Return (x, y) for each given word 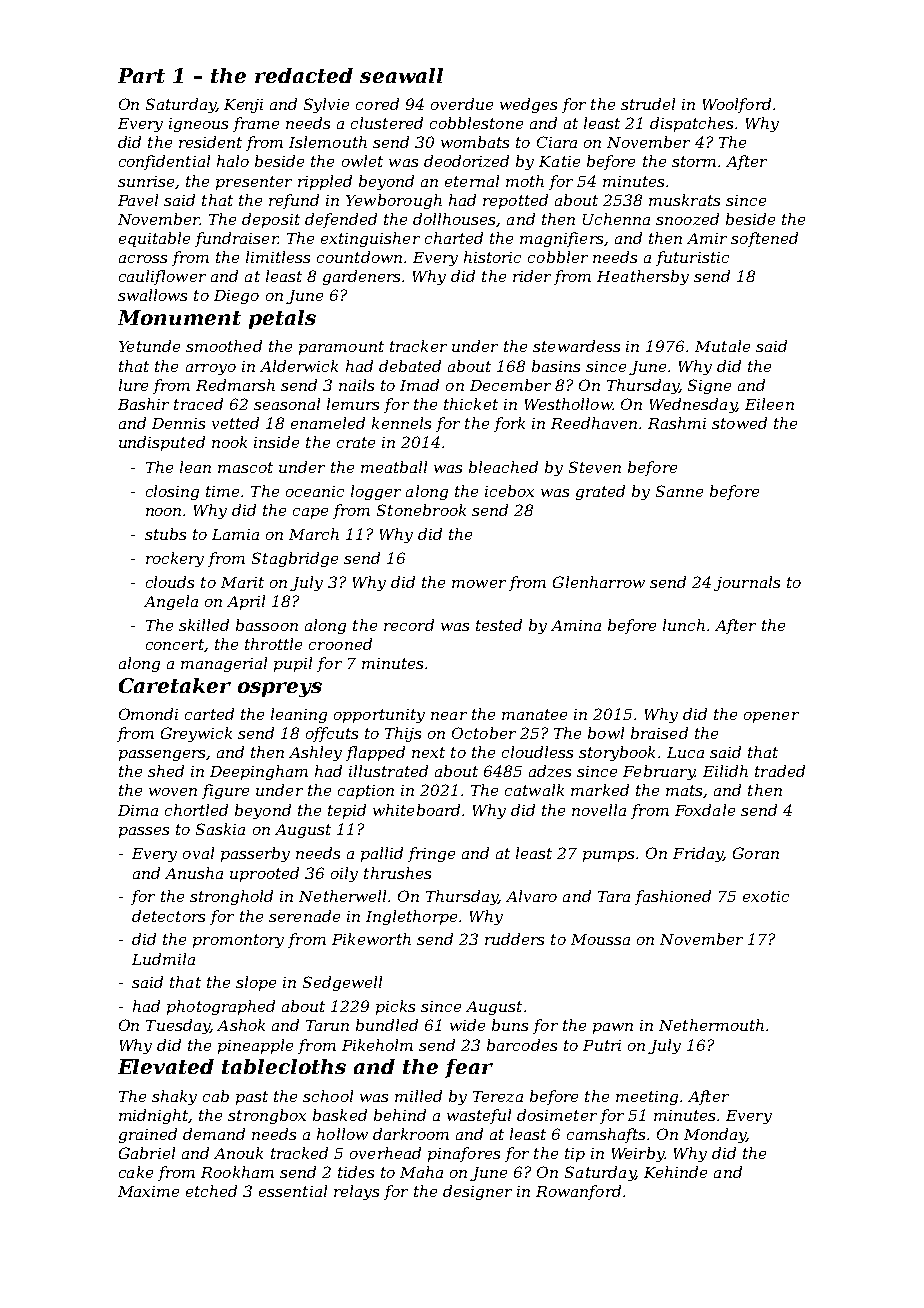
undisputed (162, 443)
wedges (528, 105)
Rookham (237, 1172)
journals (747, 583)
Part (141, 75)
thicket (471, 404)
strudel (648, 104)
